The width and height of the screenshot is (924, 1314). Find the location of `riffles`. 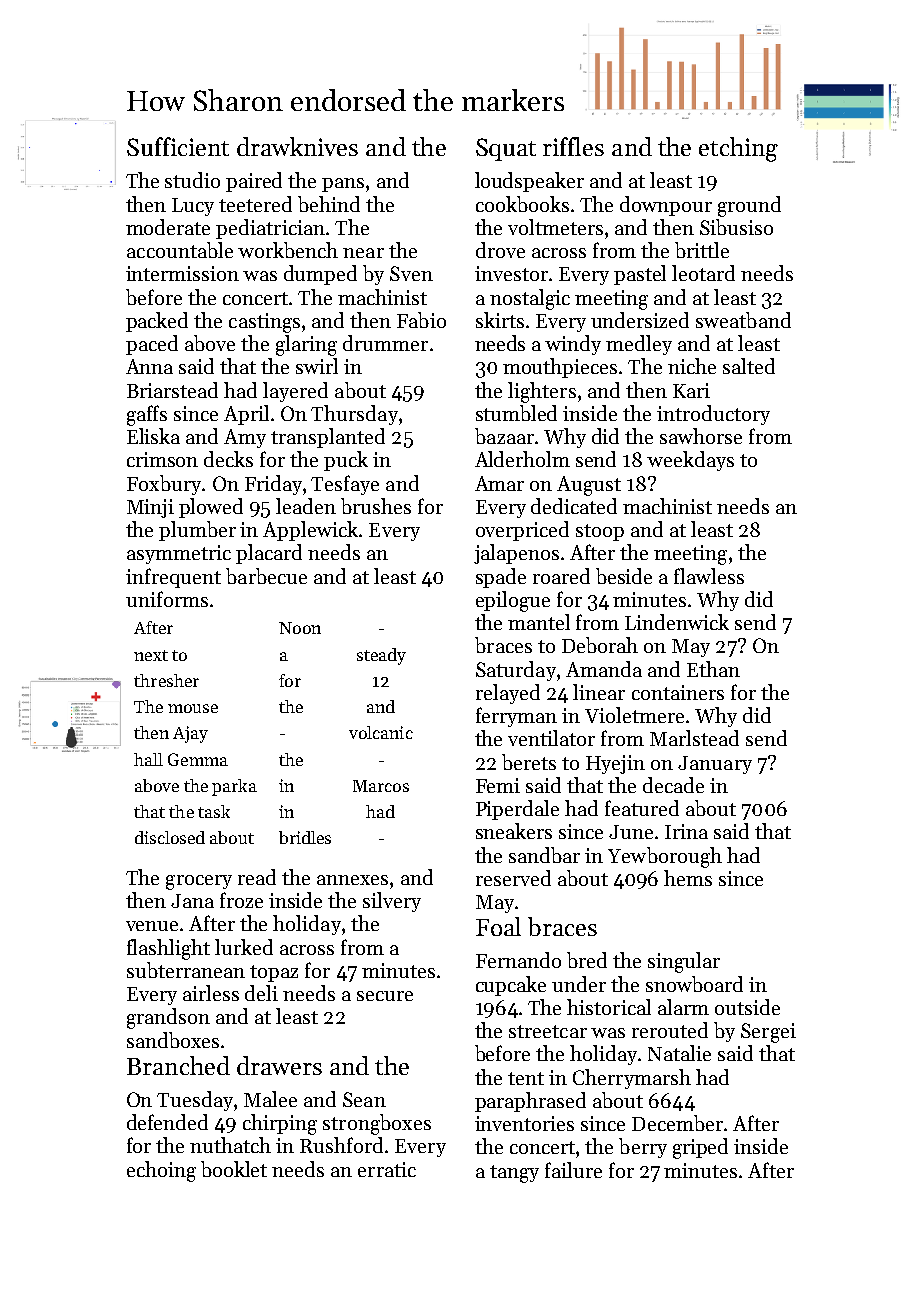

riffles is located at coordinates (573, 146).
